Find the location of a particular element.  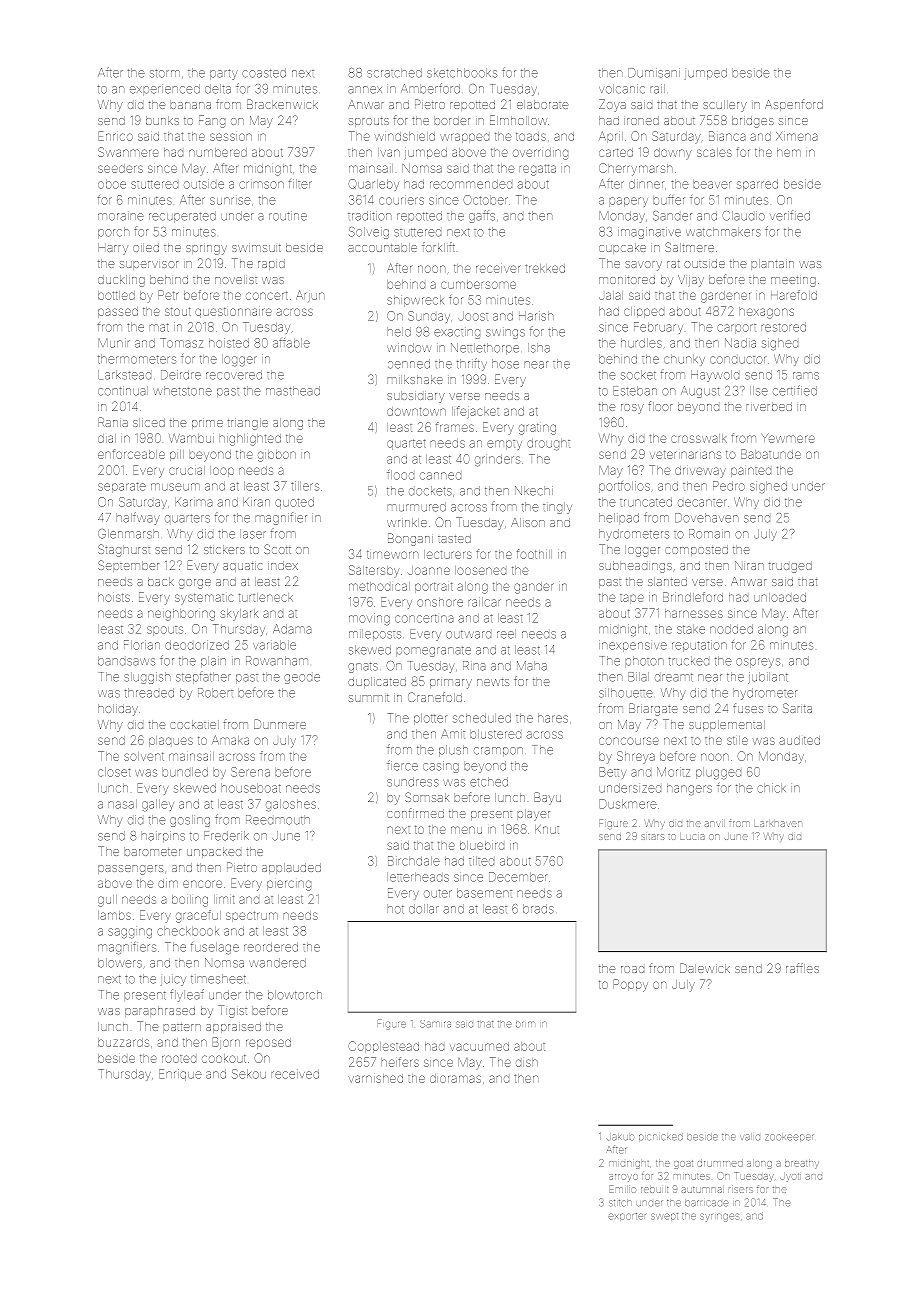

Sekou is located at coordinates (249, 1074).
